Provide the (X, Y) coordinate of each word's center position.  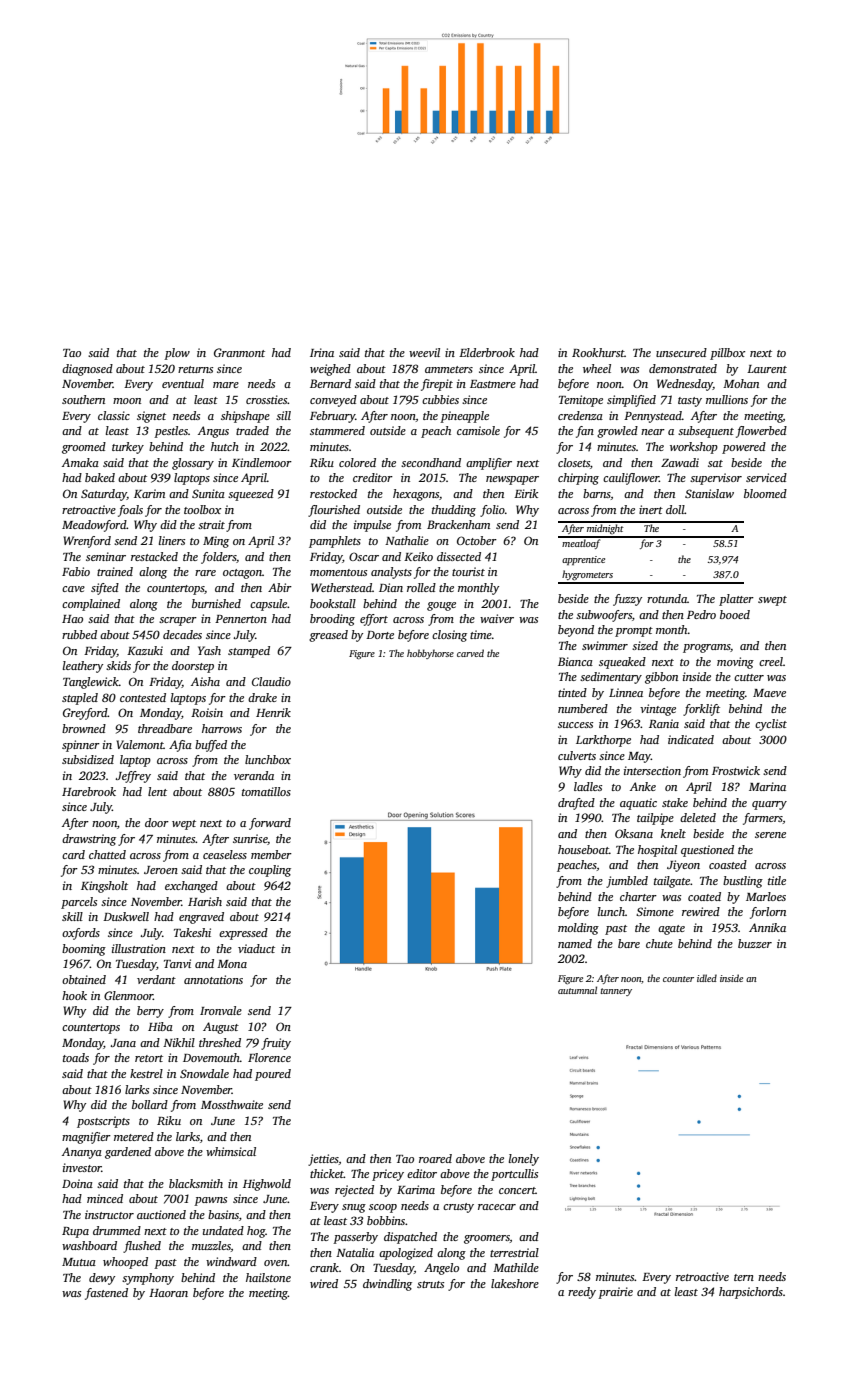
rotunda (667, 598)
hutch (225, 446)
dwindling (387, 1285)
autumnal (577, 990)
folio (492, 511)
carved (470, 653)
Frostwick (736, 770)
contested (143, 697)
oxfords (81, 934)
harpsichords (751, 1293)
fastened (106, 1294)
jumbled (627, 882)
